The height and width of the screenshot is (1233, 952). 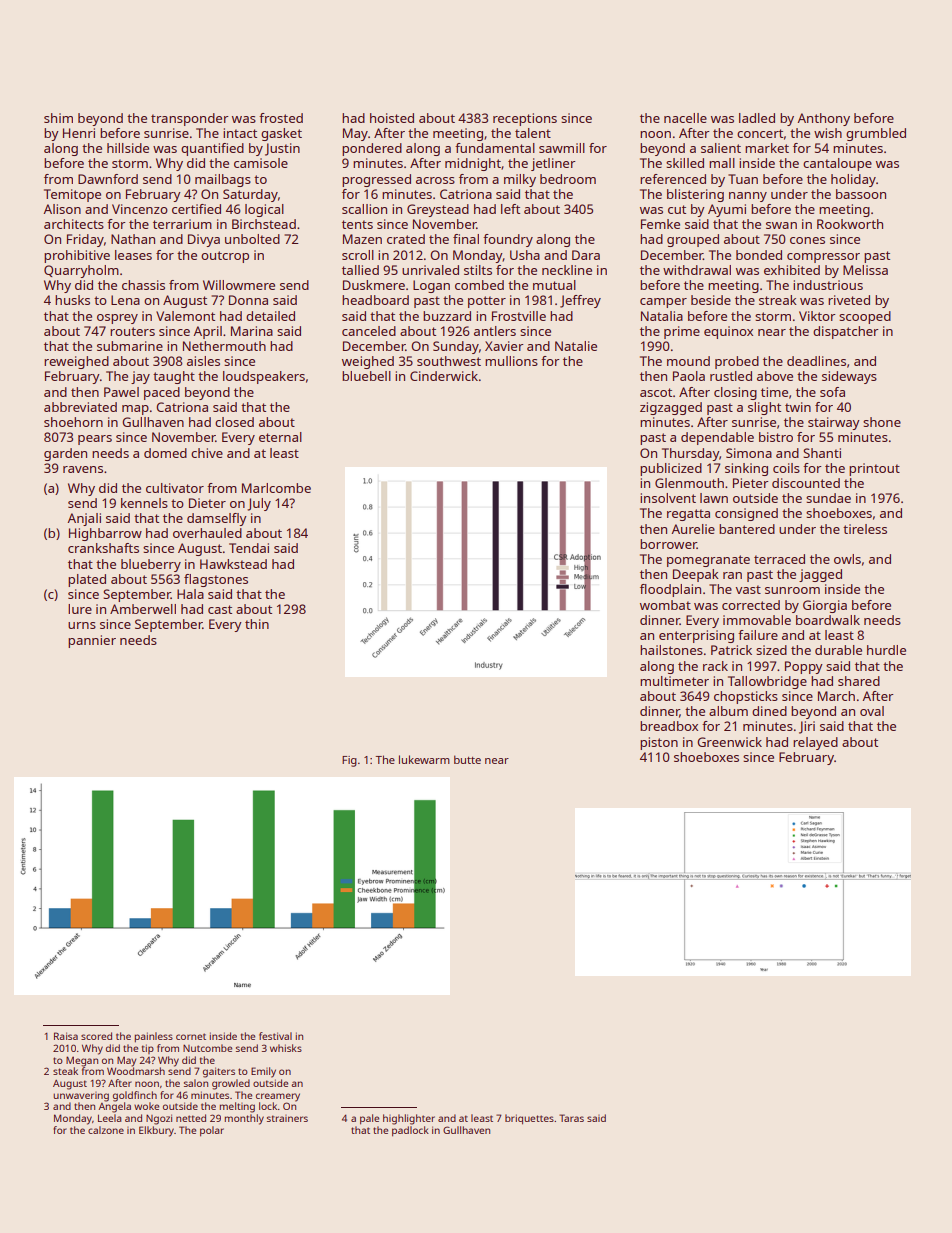 I want to click on Cinderwick, so click(x=444, y=376).
